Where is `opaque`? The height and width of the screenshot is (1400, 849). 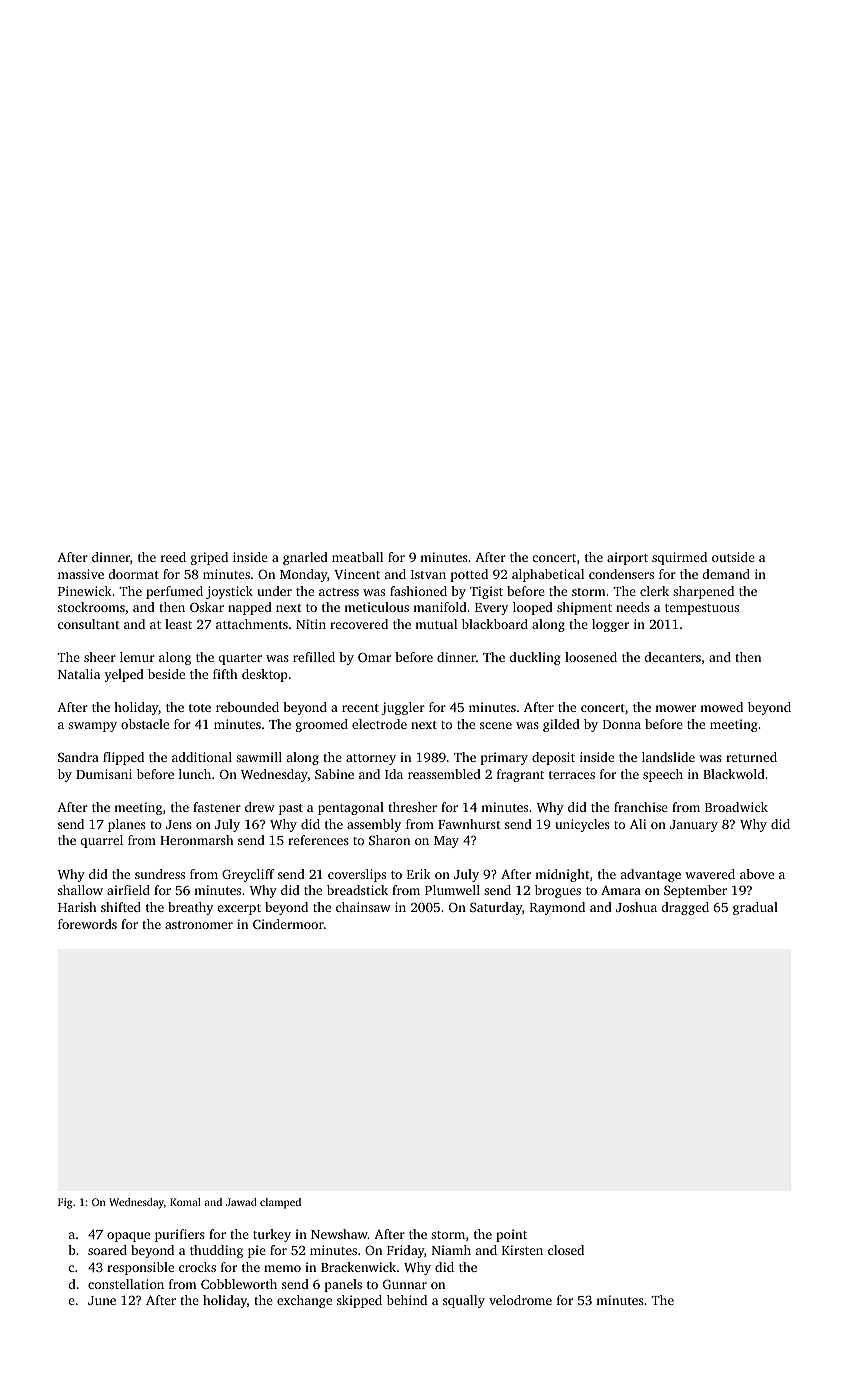
opaque is located at coordinates (128, 1237).
